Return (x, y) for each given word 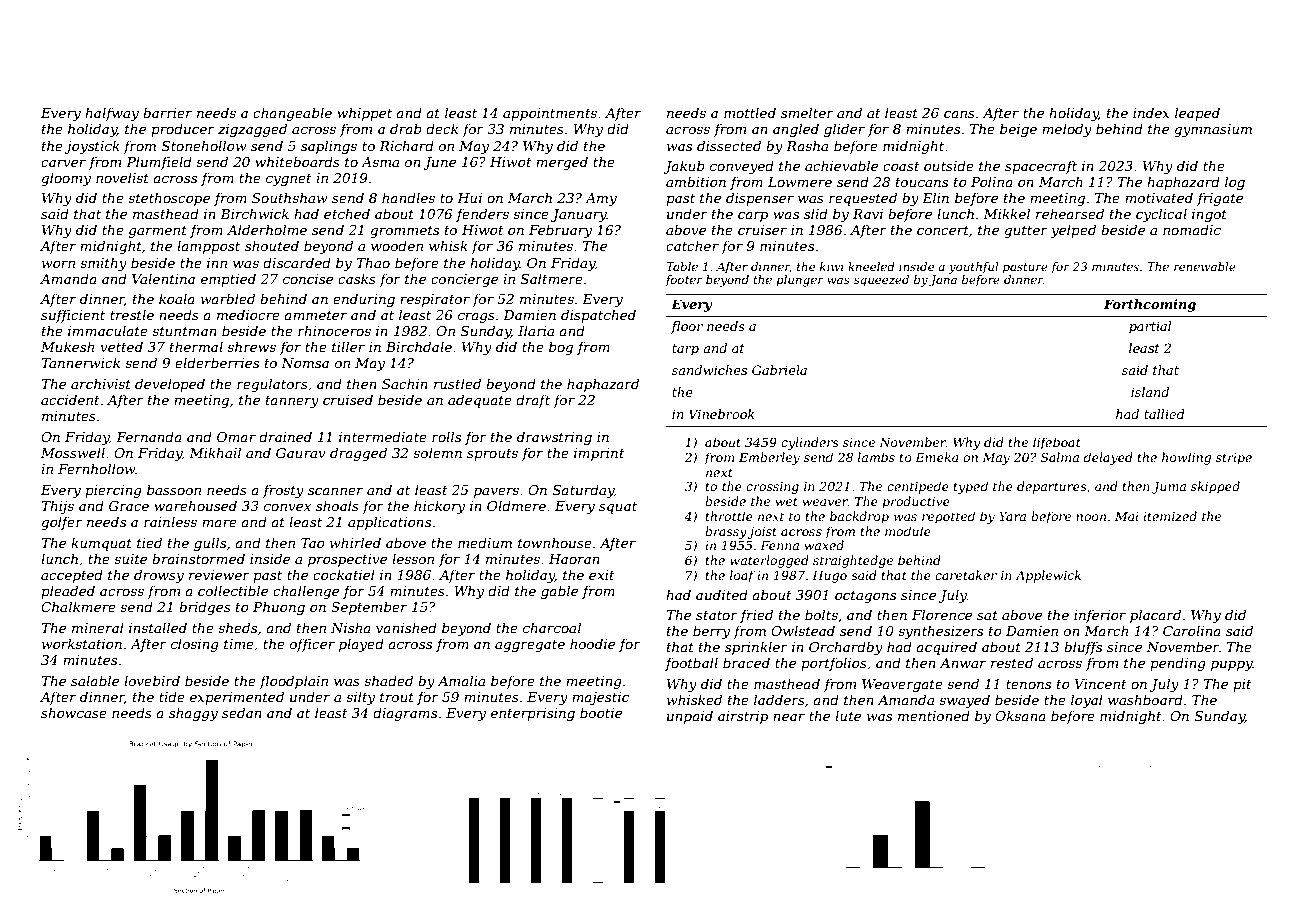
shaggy (193, 714)
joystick (92, 147)
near (789, 717)
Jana (943, 281)
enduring (364, 300)
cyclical (1161, 215)
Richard (406, 145)
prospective (347, 560)
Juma (1169, 488)
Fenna (779, 545)
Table (682, 266)
